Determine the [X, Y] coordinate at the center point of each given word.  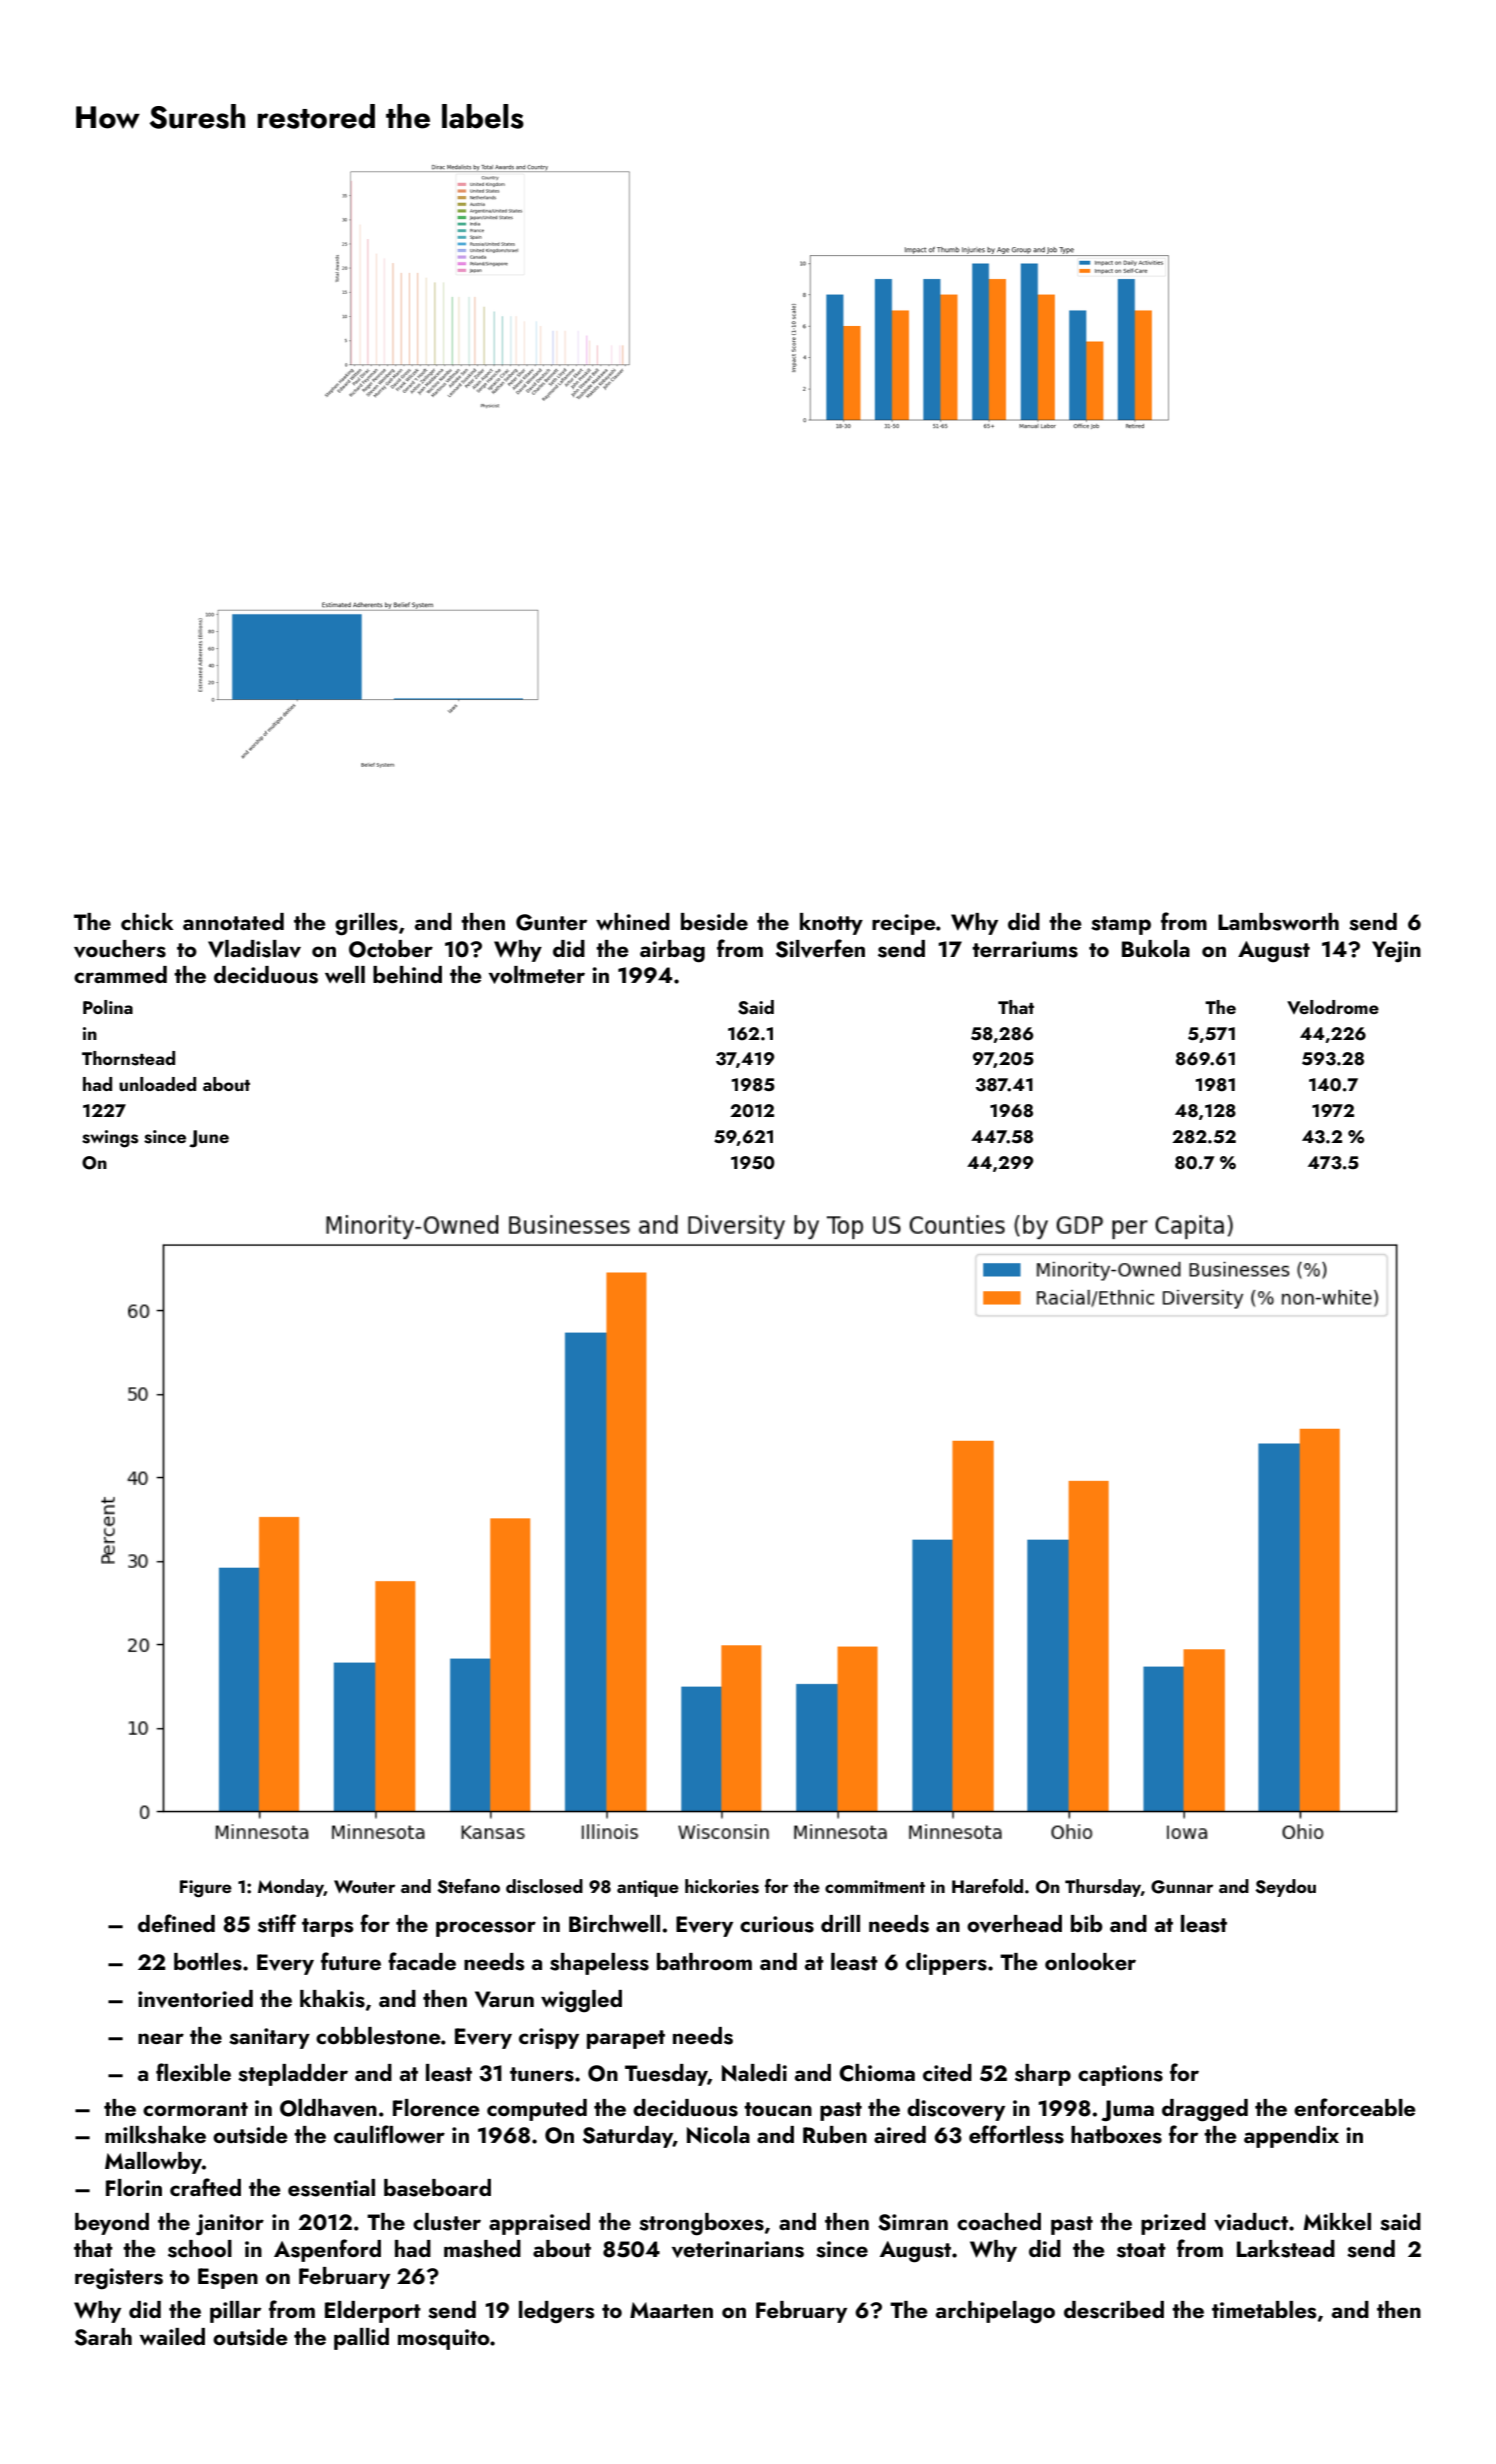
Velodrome [1333, 1007]
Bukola [1156, 948]
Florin [134, 2187]
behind [407, 974]
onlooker [1090, 1961]
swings [110, 1139]
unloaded [157, 1084]
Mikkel [1337, 2221]
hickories [722, 1886]
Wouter [364, 1886]
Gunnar [1182, 1887]
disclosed [544, 1886]
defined [176, 1923]
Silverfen [820, 948]
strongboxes [701, 2224]
